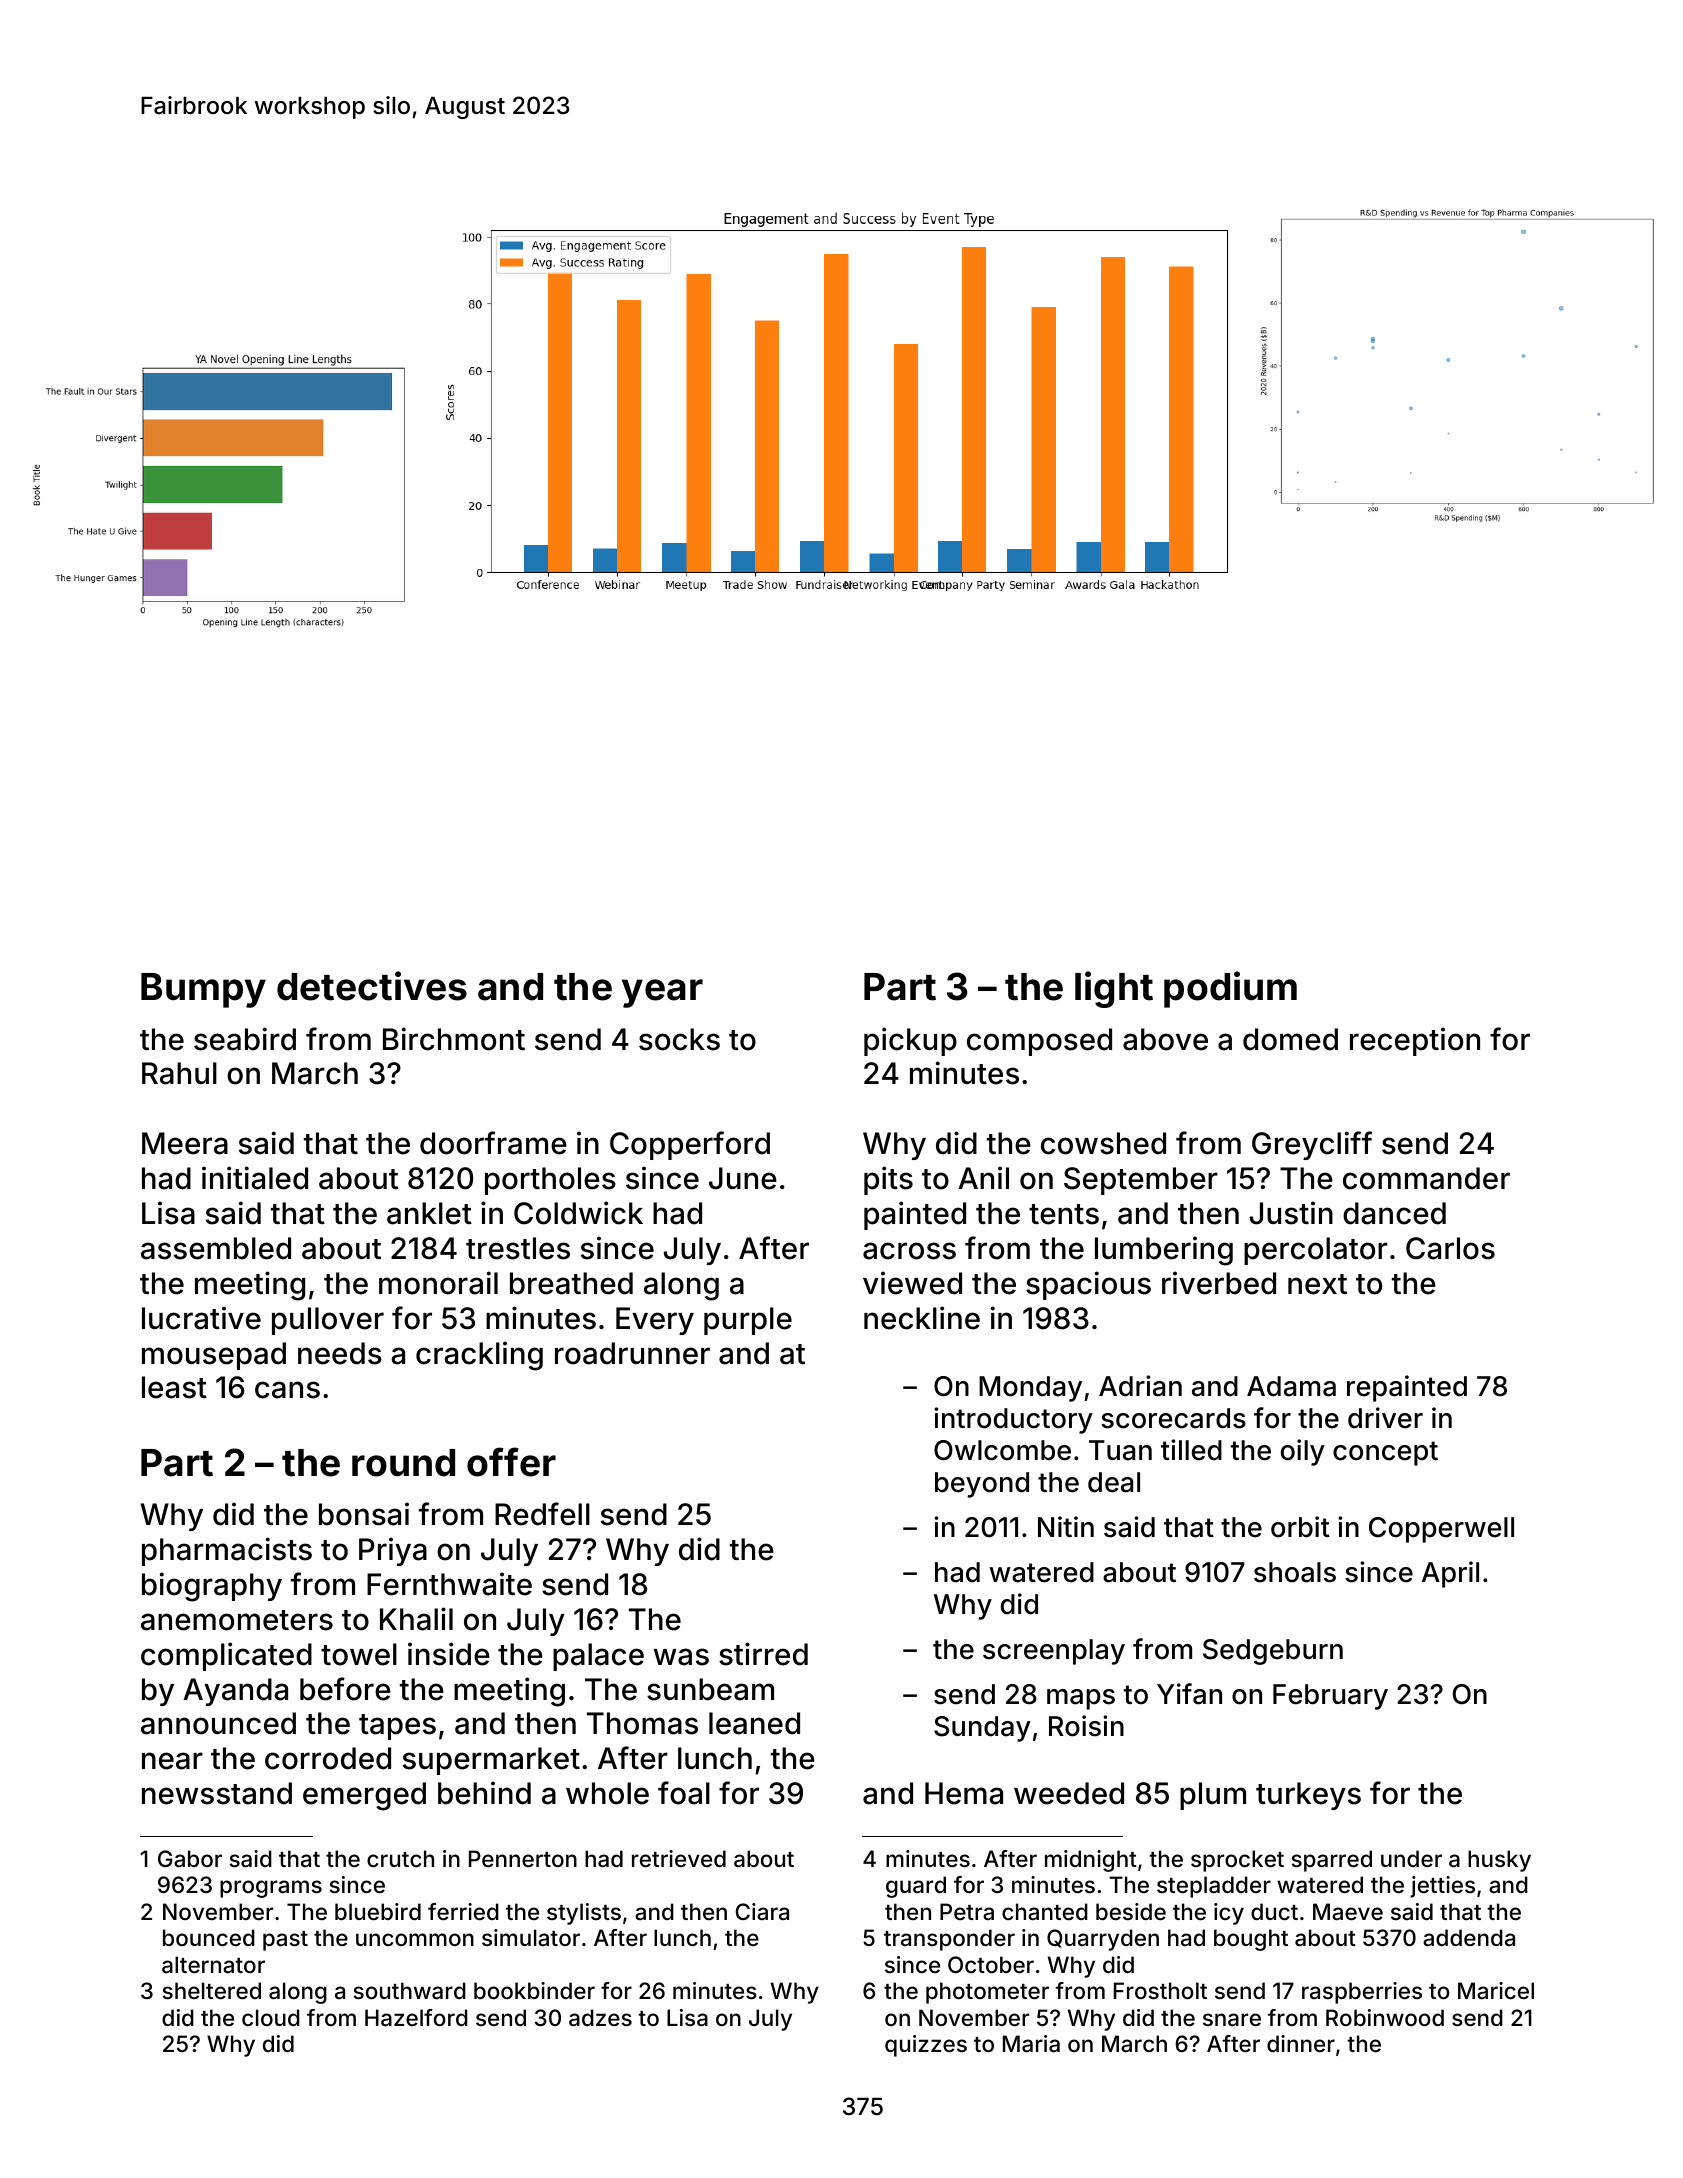 This page has height=2178, width=1683. What do you see at coordinates (203, 990) in the page?
I see `Bumpy` at bounding box center [203, 990].
